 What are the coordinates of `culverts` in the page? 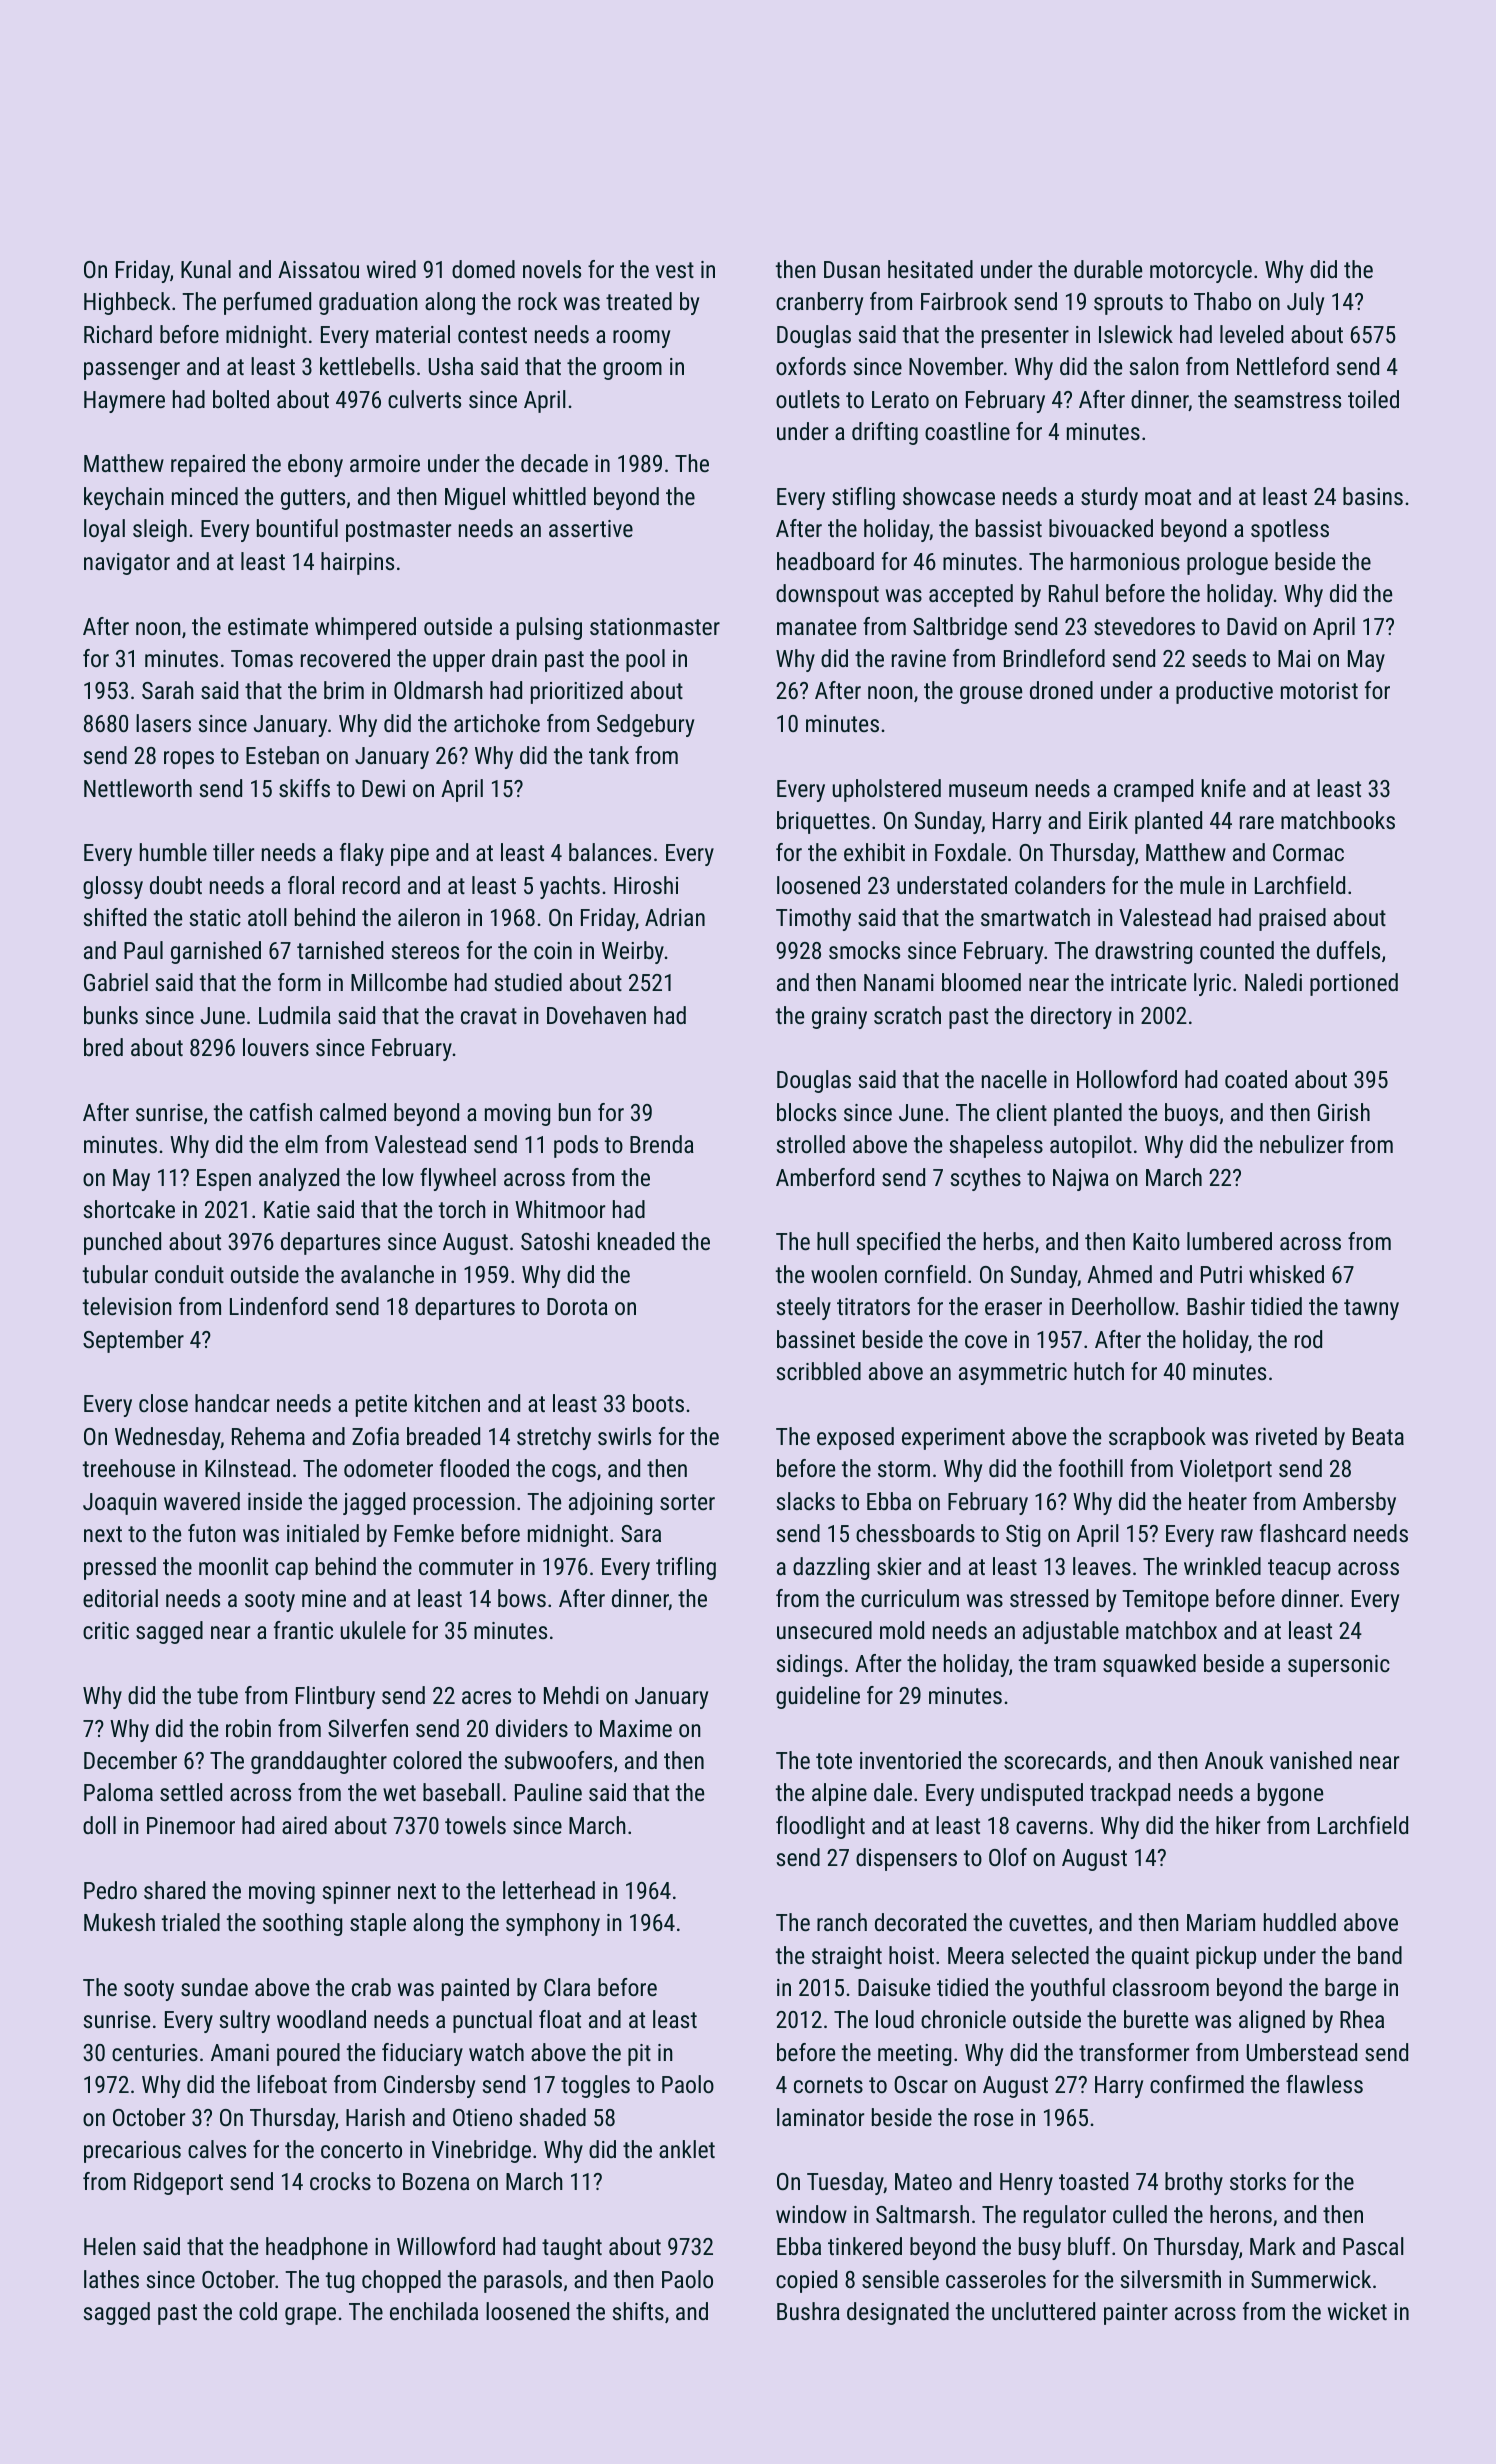 It's located at (424, 399).
